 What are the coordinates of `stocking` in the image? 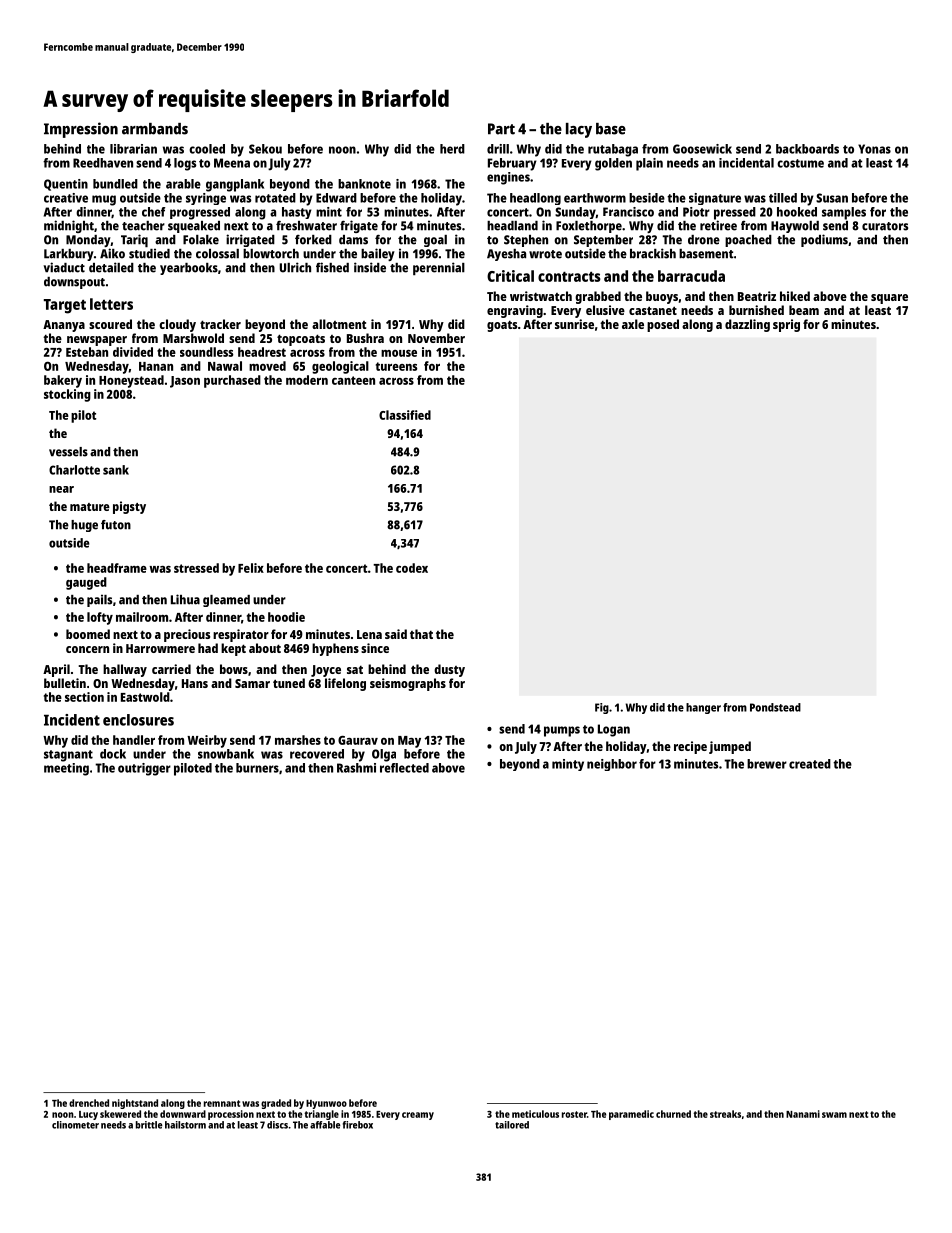 It's located at (67, 395).
